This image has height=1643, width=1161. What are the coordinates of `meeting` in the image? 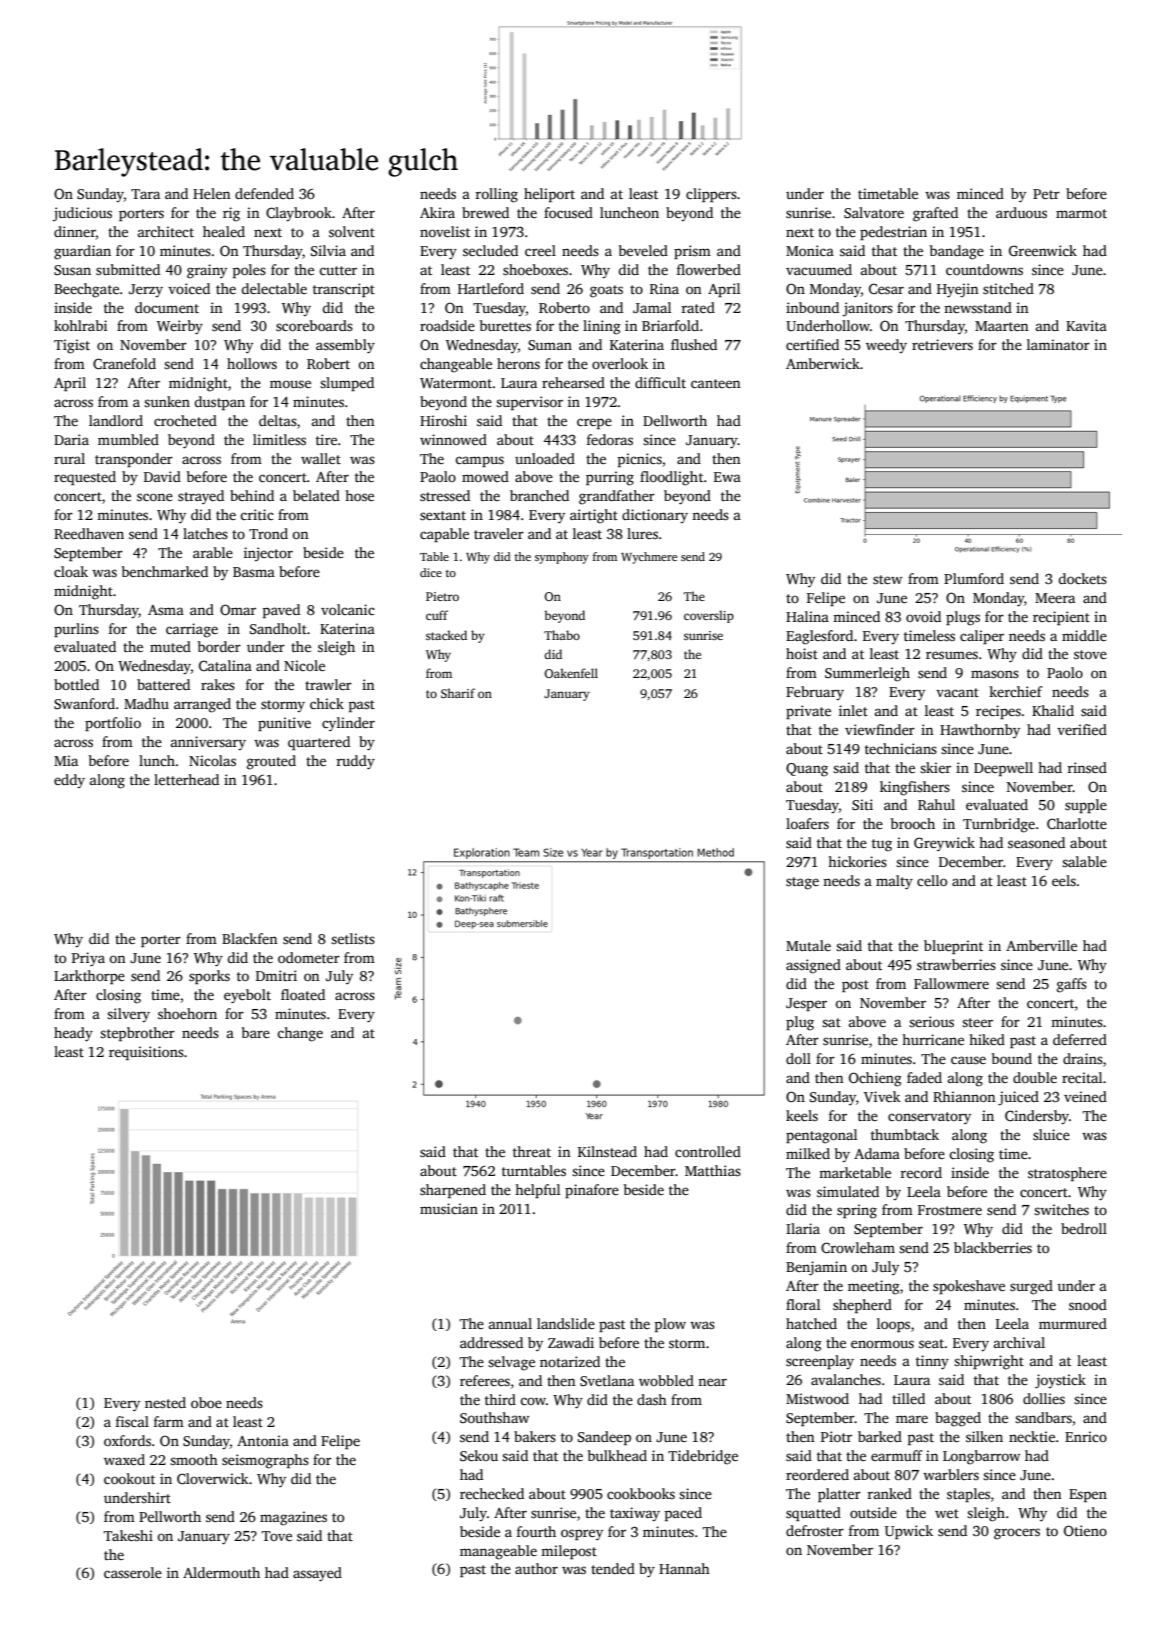 It's located at (874, 1287).
